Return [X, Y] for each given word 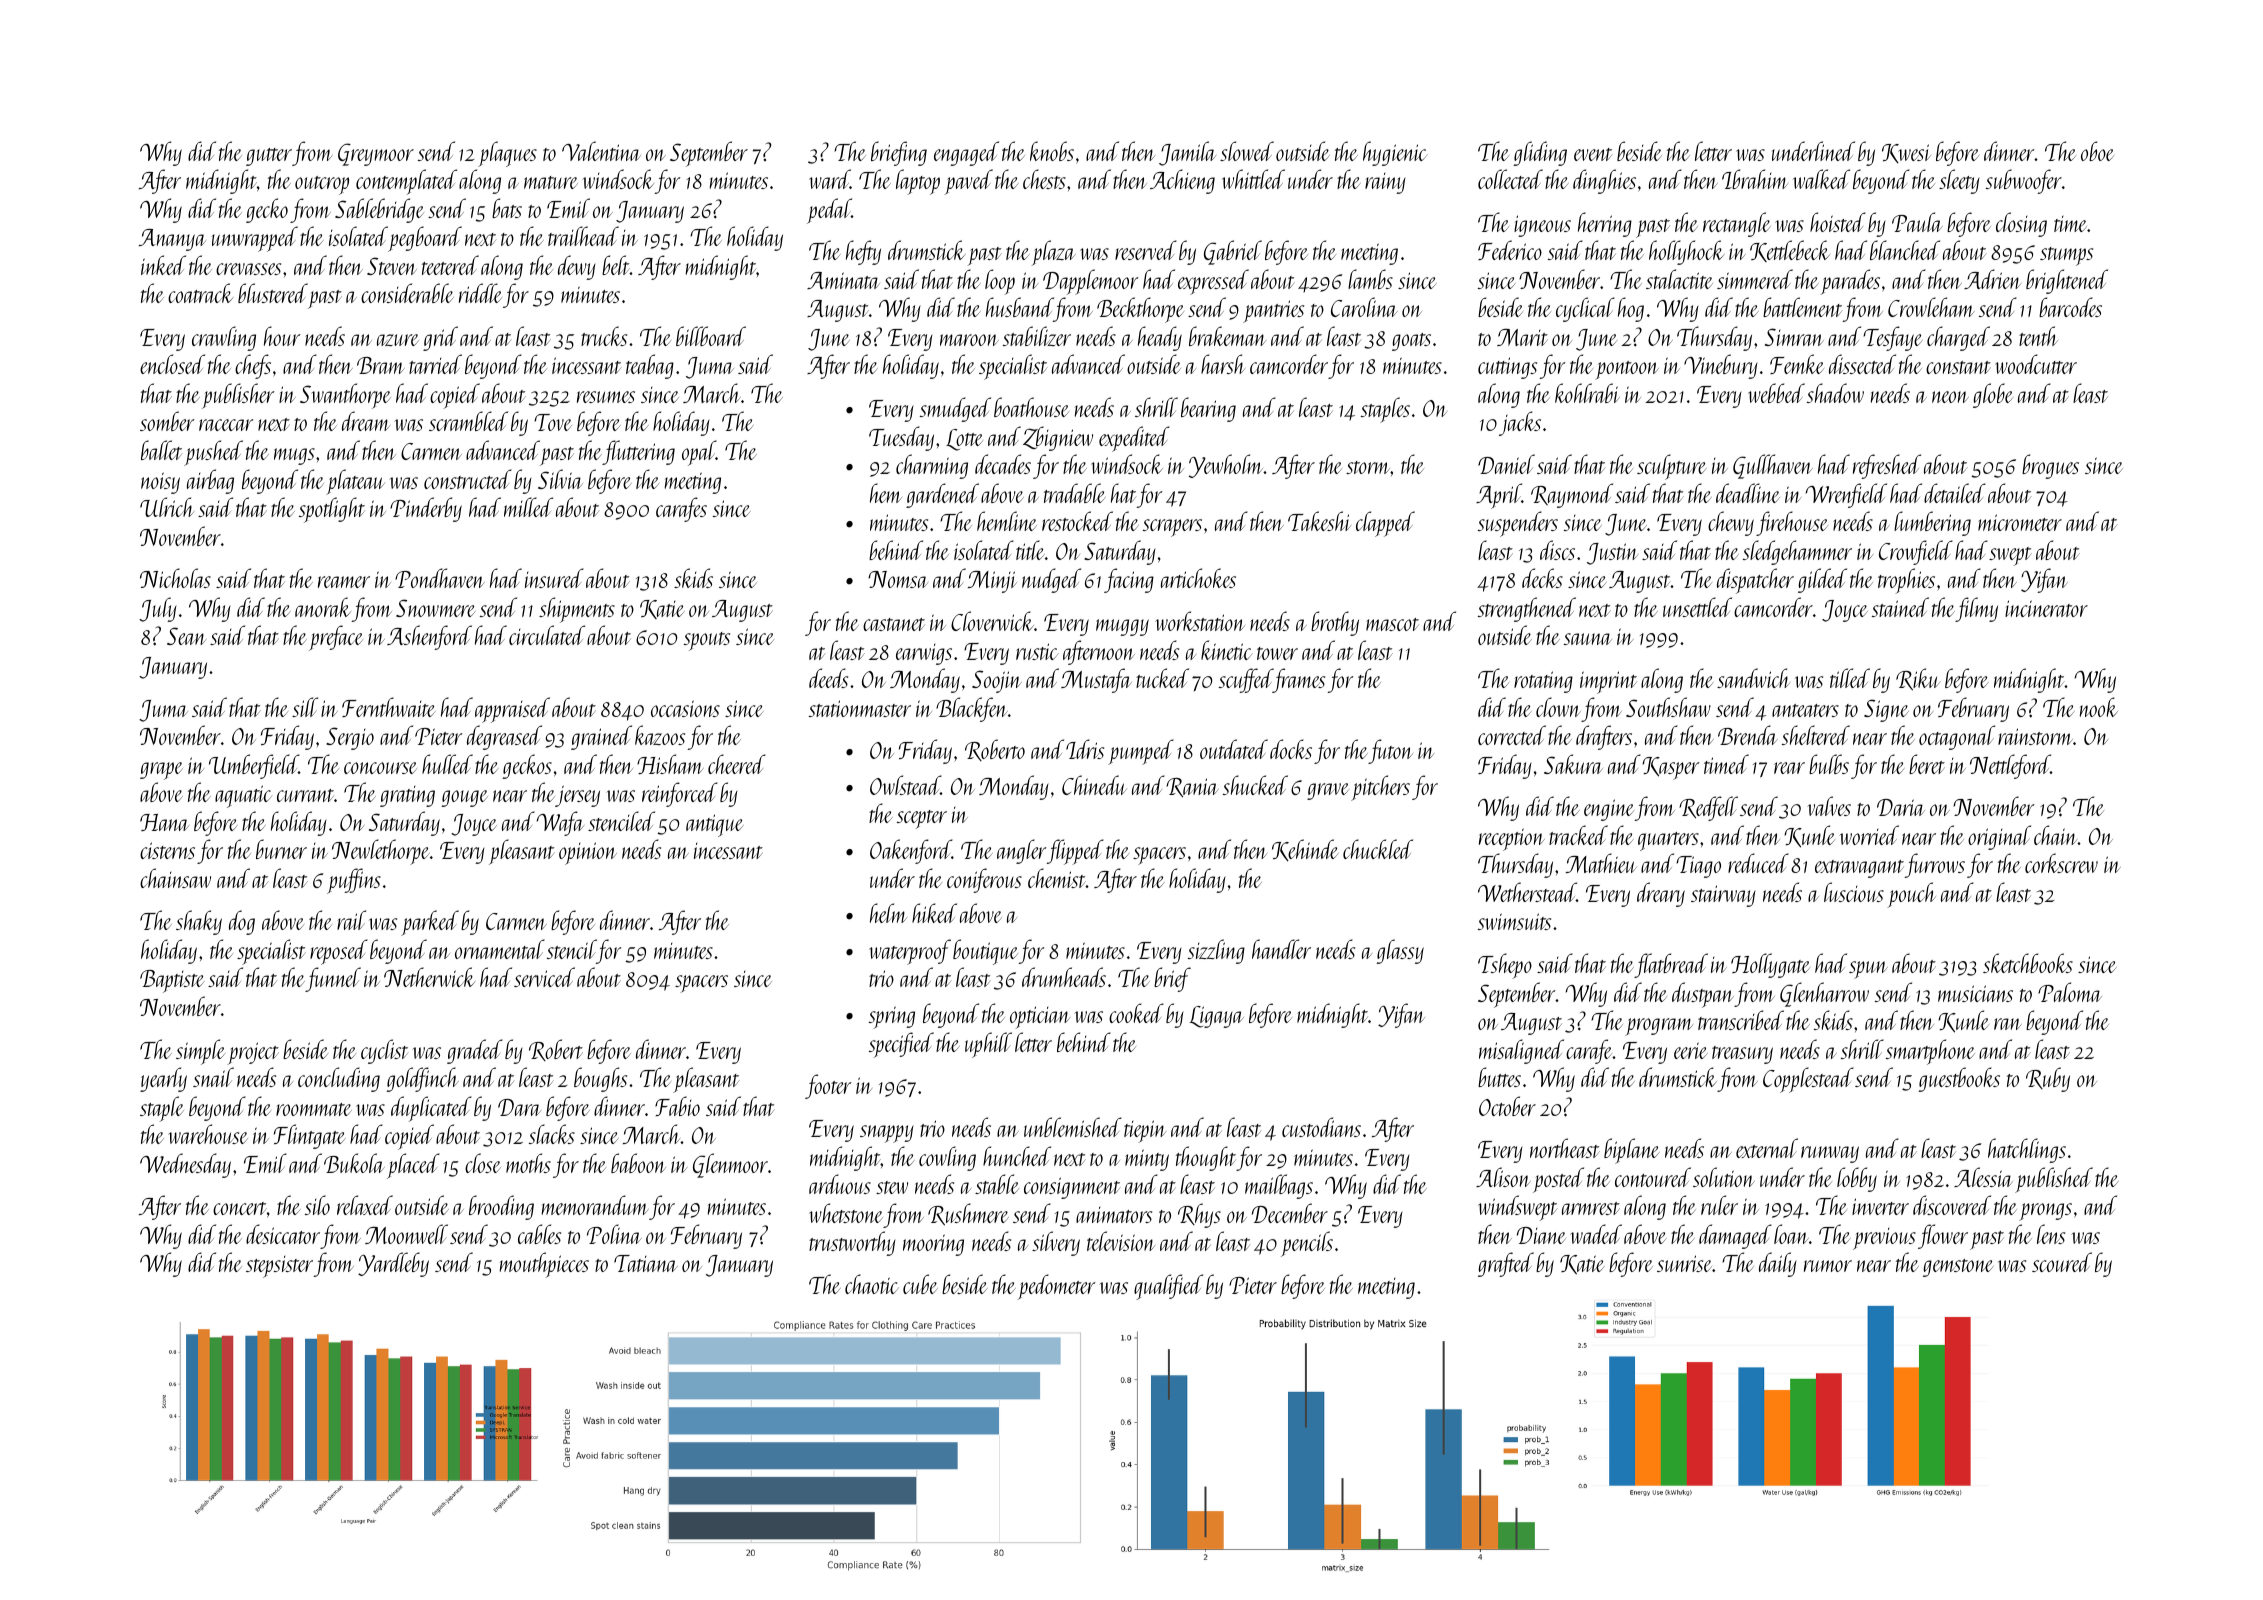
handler [1281, 949]
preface [336, 638]
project [253, 1053]
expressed [1213, 282]
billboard [711, 336]
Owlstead [905, 785]
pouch [1912, 895]
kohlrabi [1587, 393]
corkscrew [2061, 863]
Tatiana [646, 1263]
